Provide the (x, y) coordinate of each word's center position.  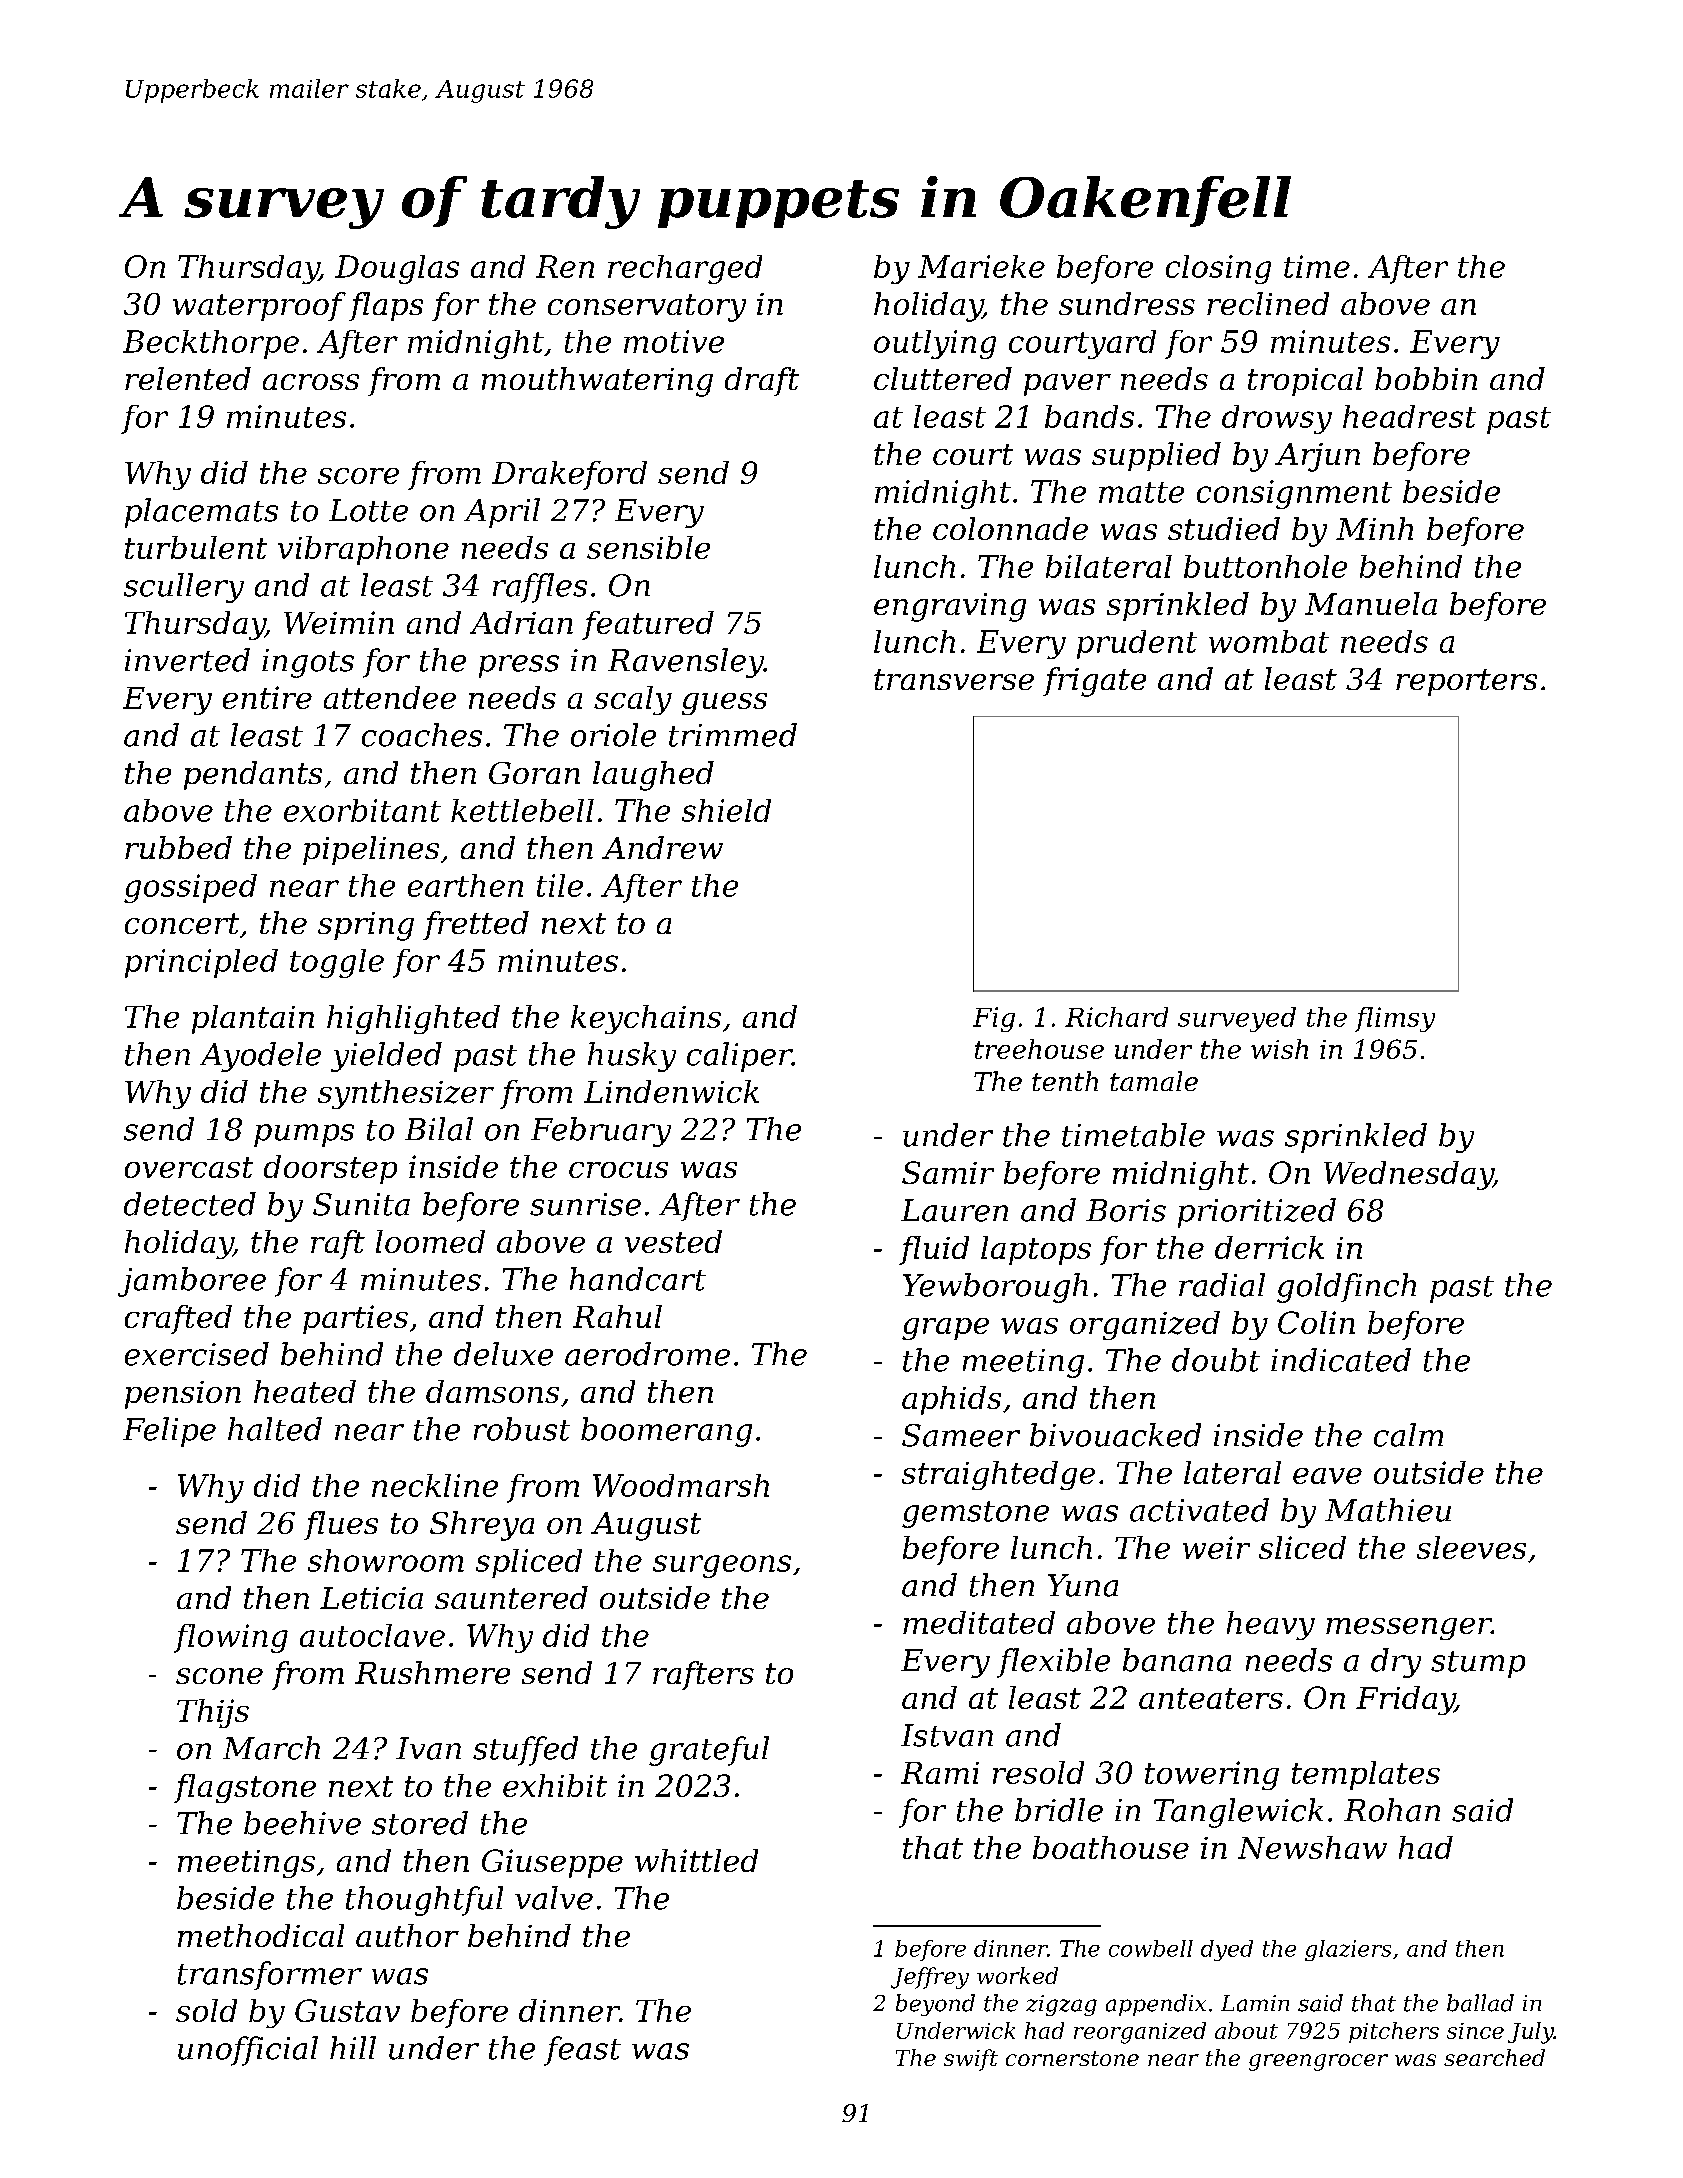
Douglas (397, 269)
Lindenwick (671, 1091)
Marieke (981, 266)
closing (1218, 269)
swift (971, 2060)
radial (1222, 1285)
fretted (476, 925)
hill (353, 2047)
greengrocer (1318, 2062)
